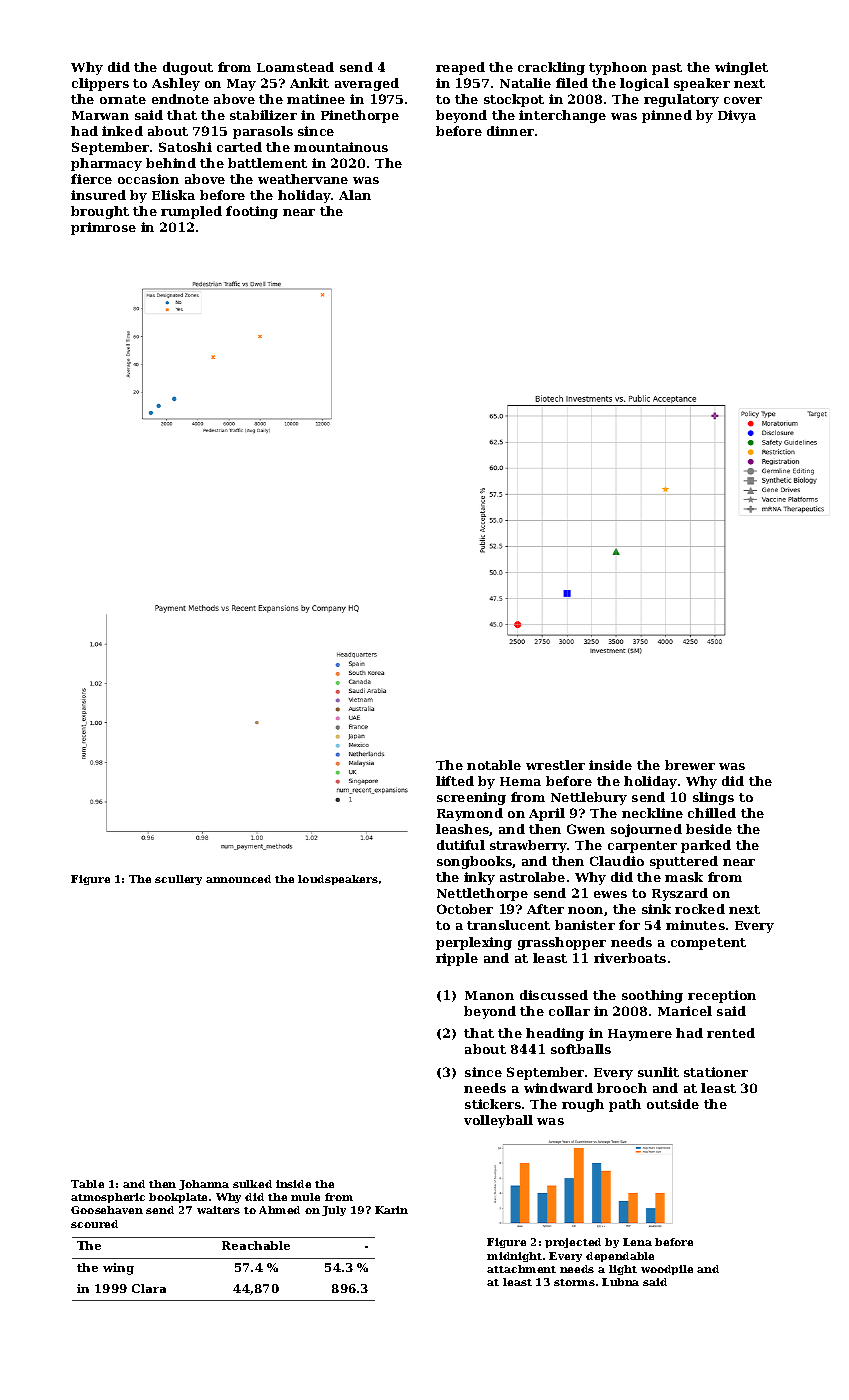 Image resolution: width=849 pixels, height=1400 pixels. Describe the element at coordinates (178, 880) in the image. I see `scullery` at that location.
